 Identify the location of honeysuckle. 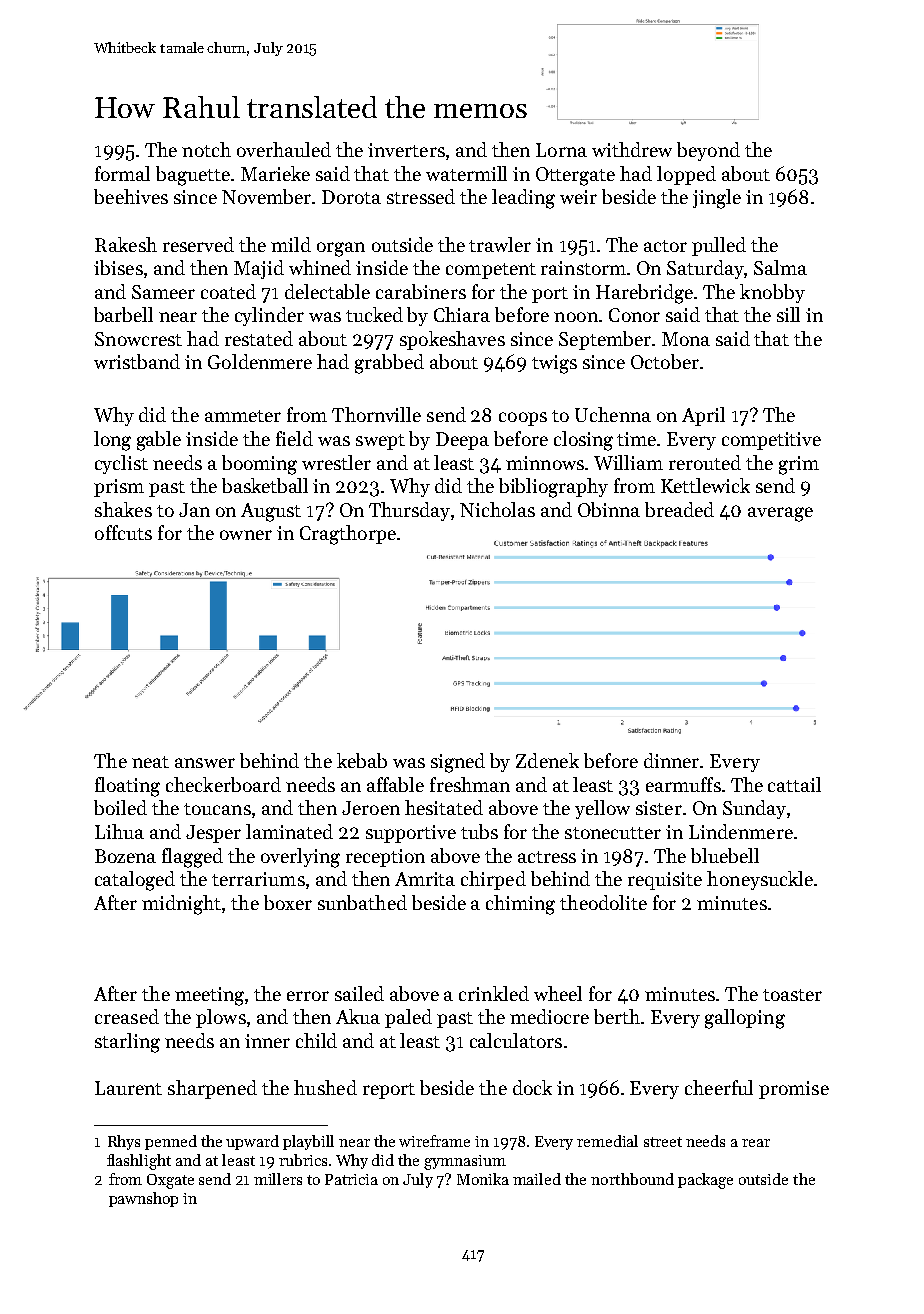
(760, 880).
